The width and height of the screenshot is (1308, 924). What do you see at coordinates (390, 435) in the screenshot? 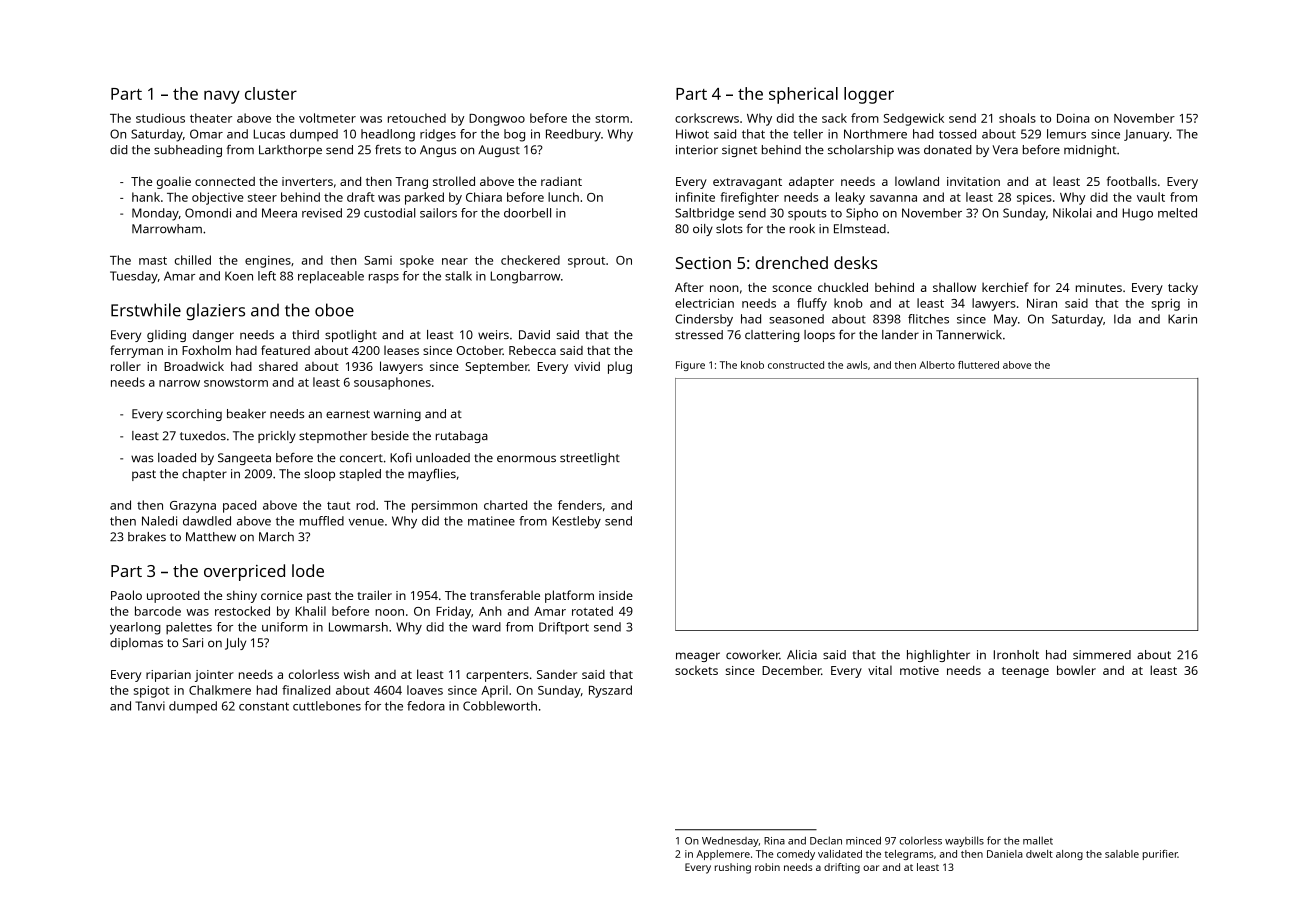
I see `beside` at bounding box center [390, 435].
